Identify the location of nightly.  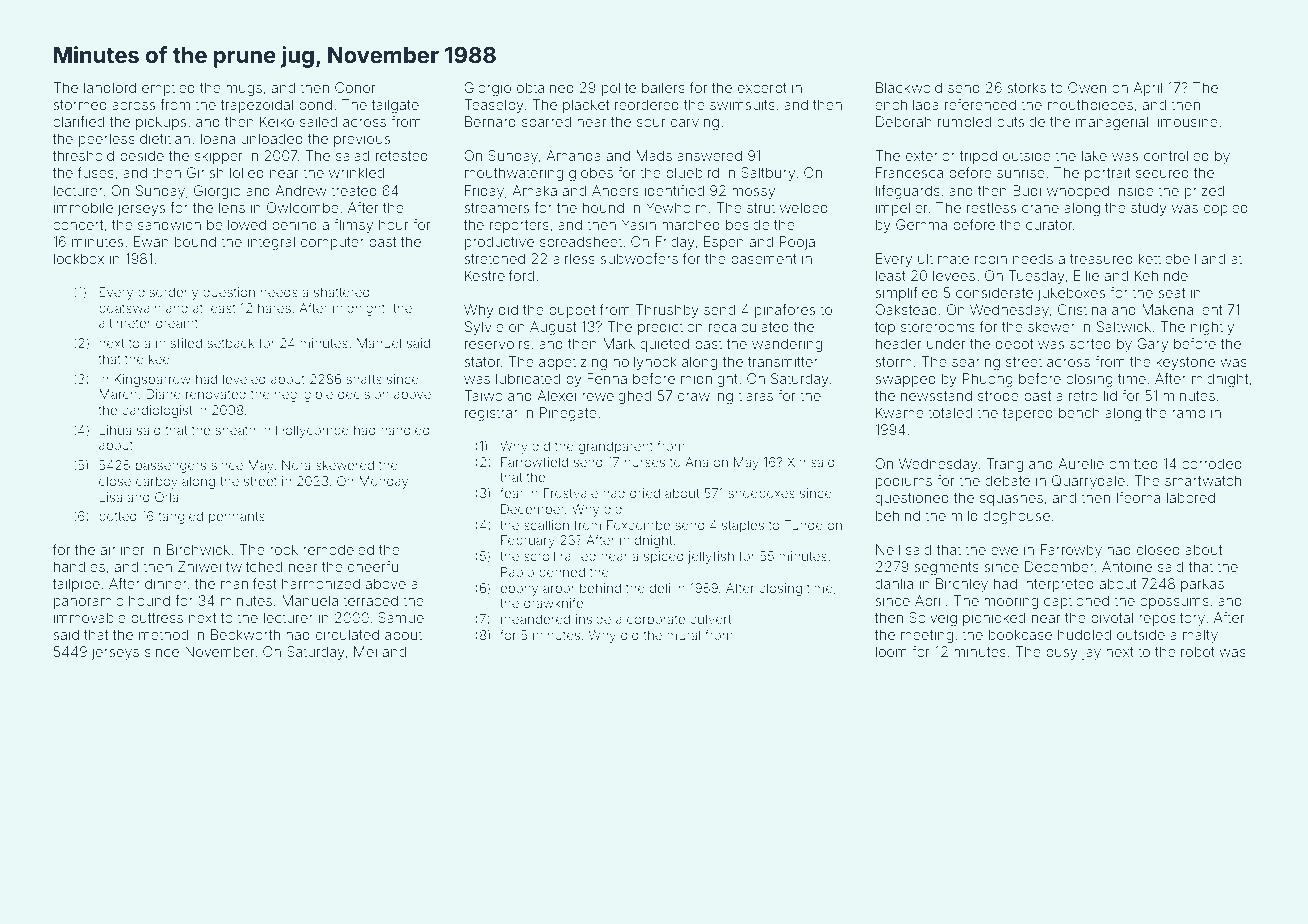
(1212, 328).
